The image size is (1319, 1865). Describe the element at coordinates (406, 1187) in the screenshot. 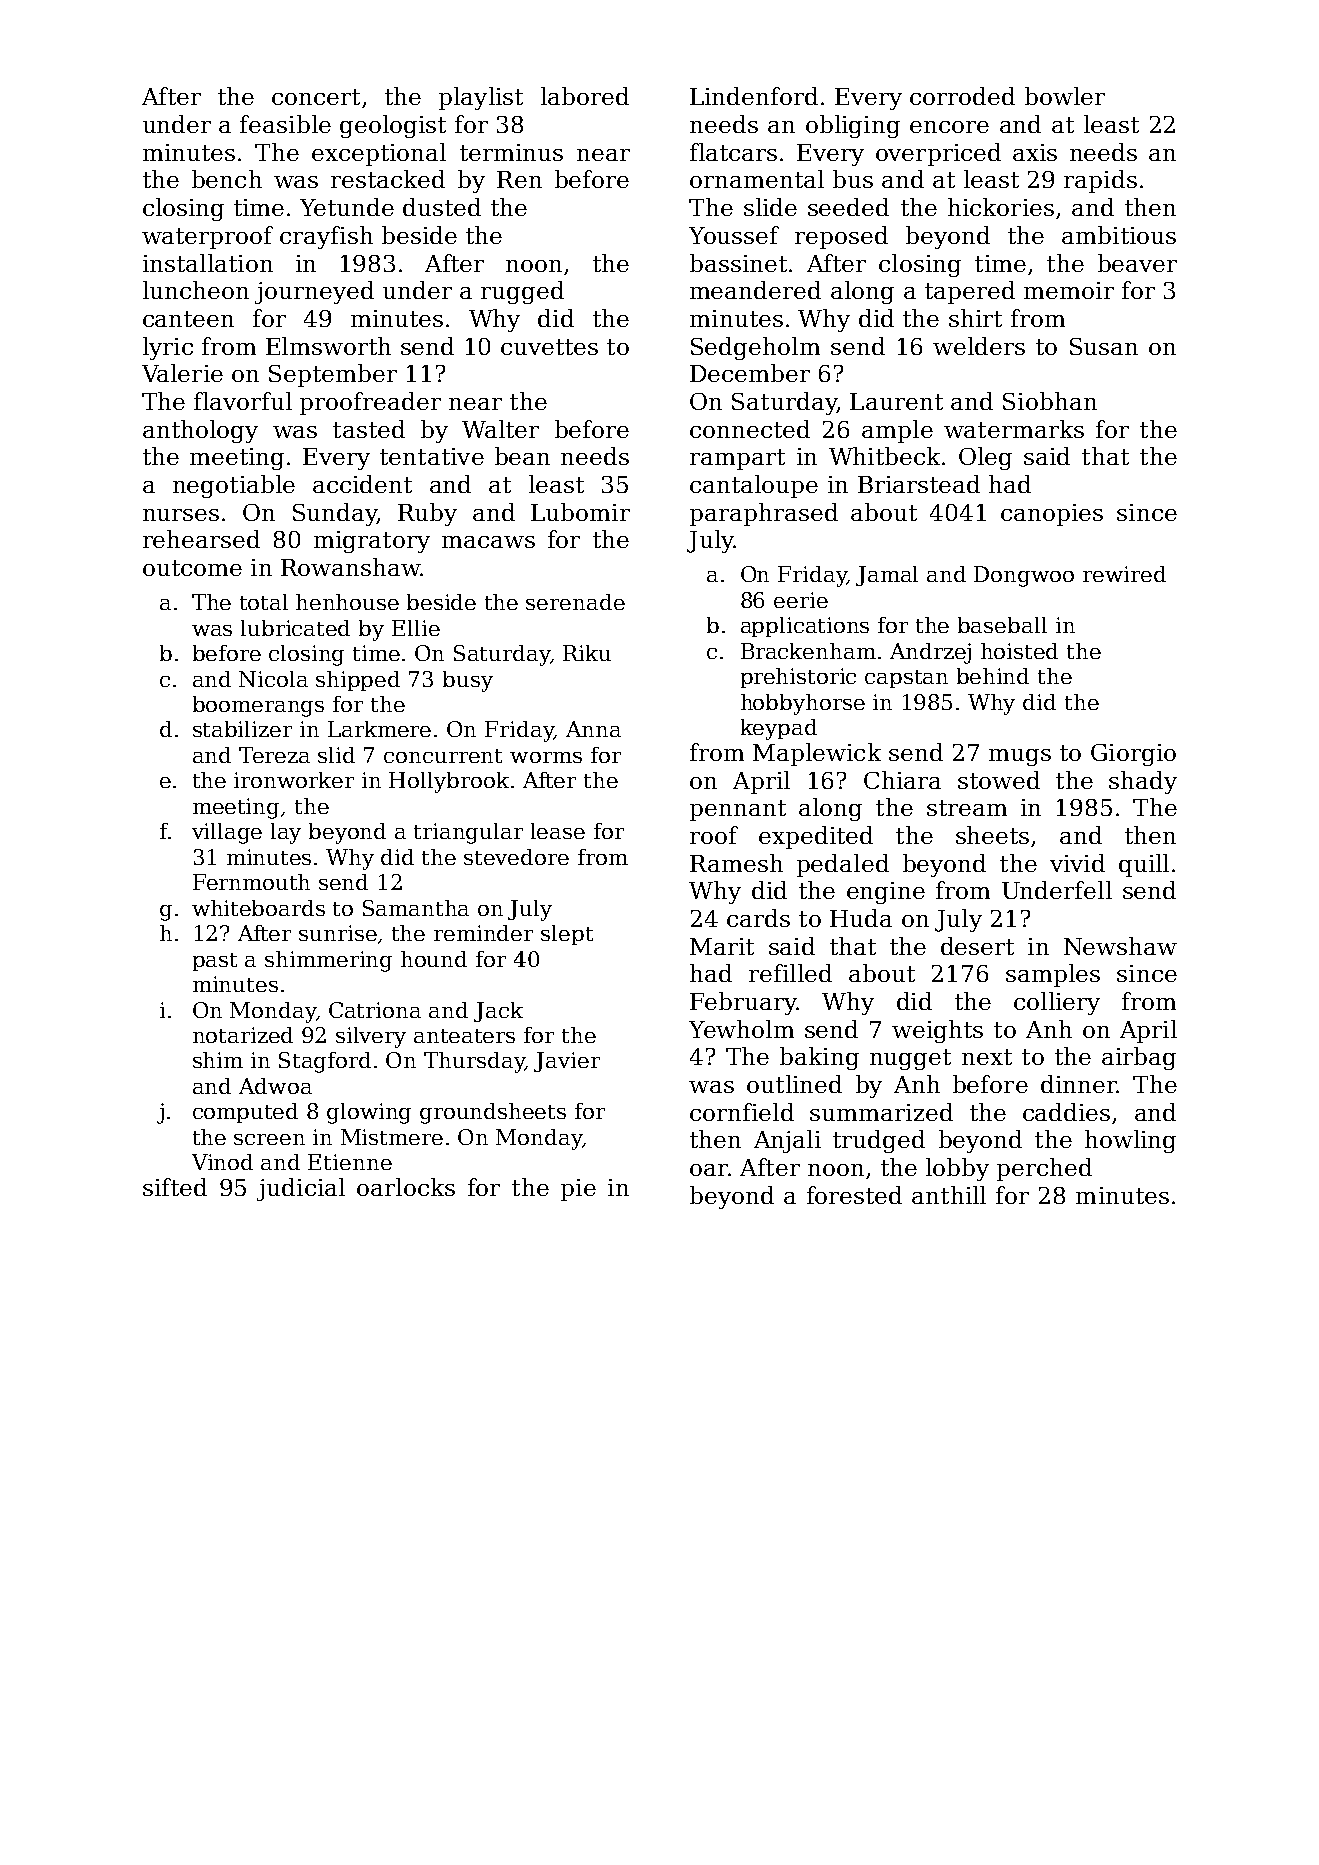

I see `oarlocks` at that location.
